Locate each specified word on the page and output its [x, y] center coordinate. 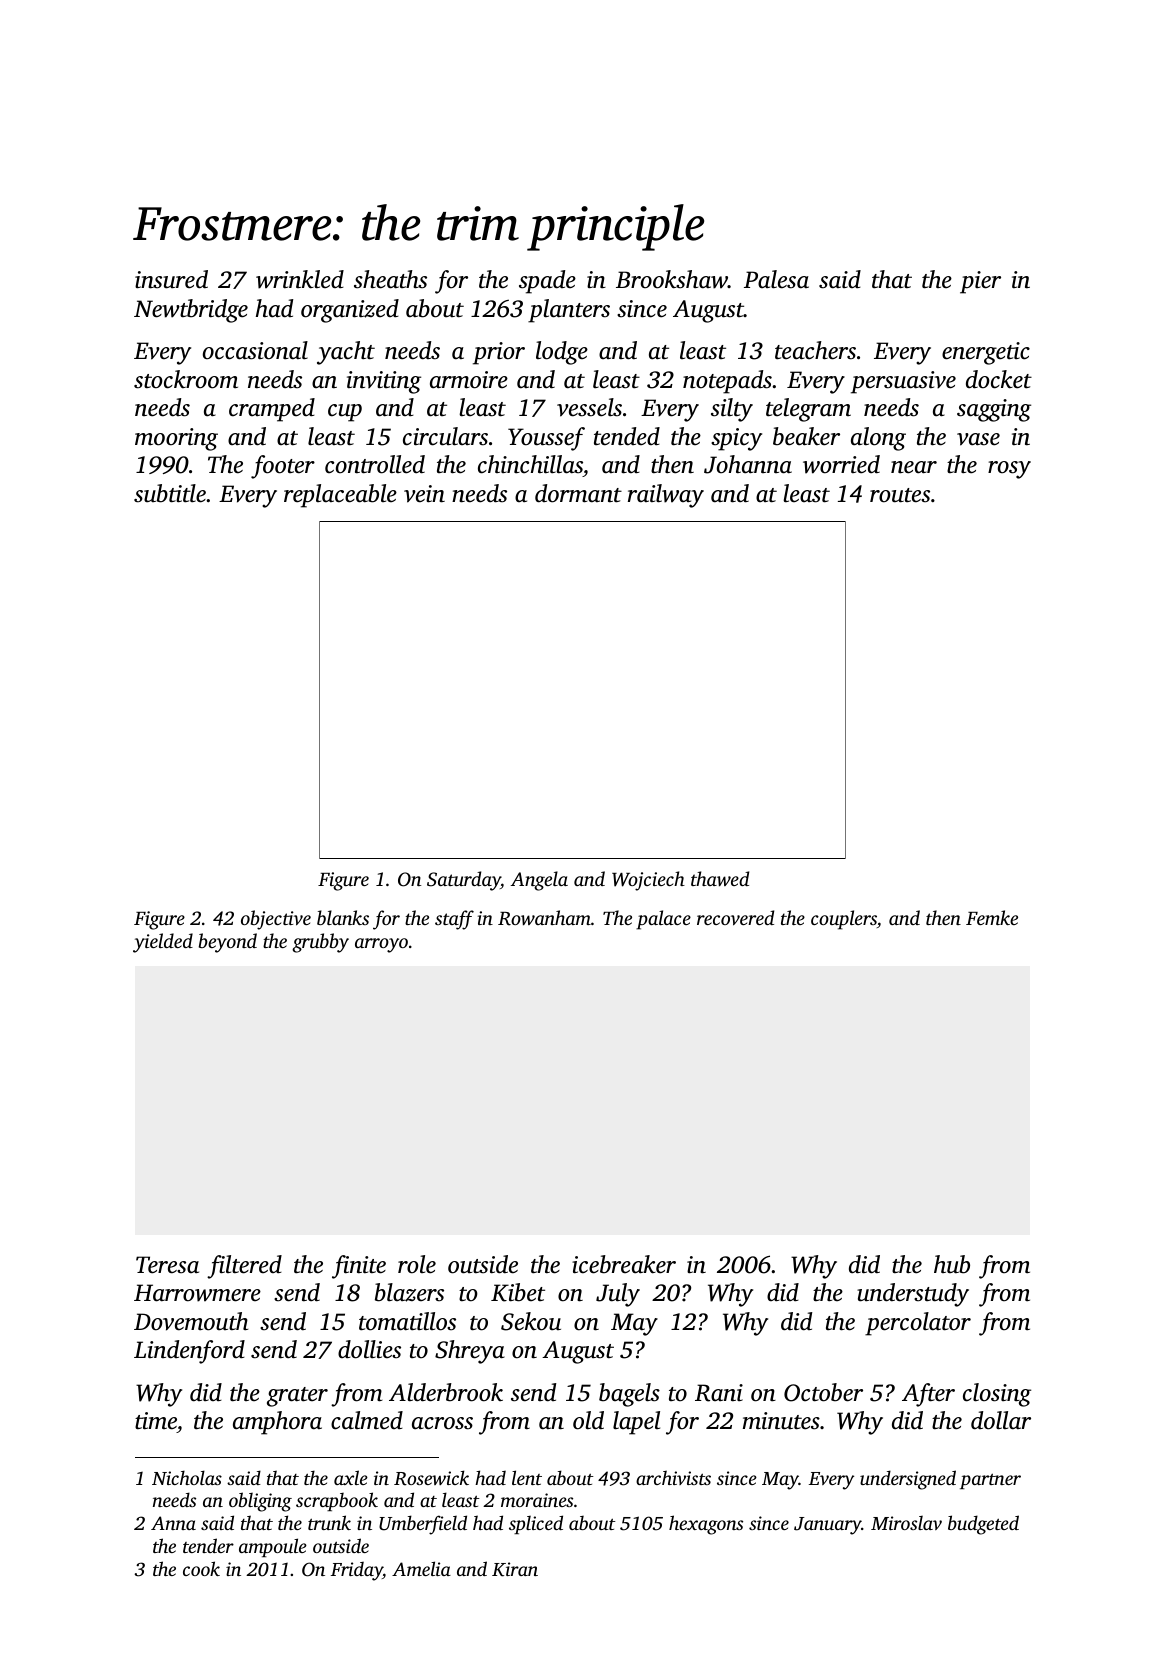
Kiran [515, 1569]
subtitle [170, 493]
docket [999, 379]
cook [201, 1568]
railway [666, 496]
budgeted [983, 1525]
